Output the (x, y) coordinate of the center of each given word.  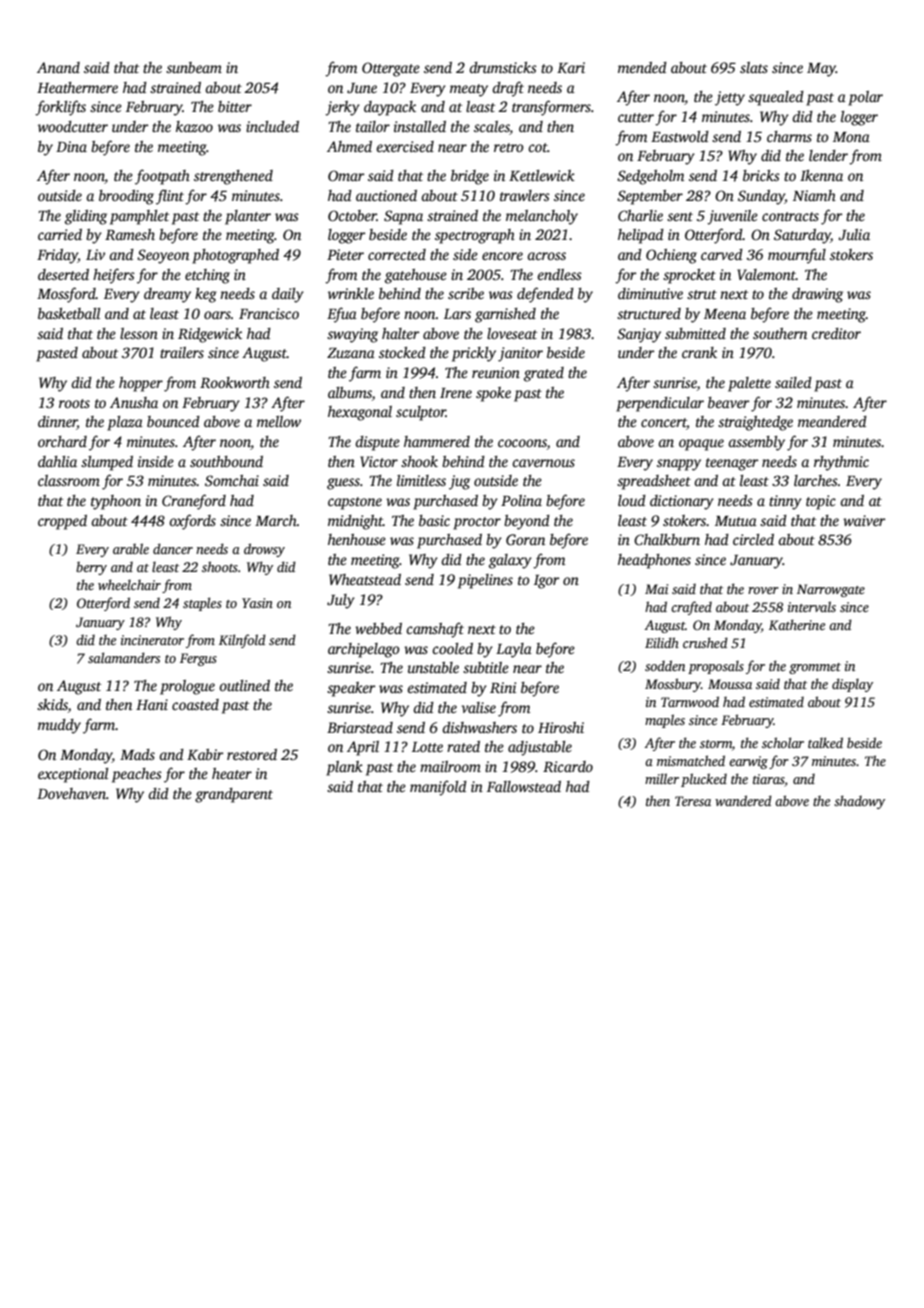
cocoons (522, 444)
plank (344, 768)
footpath (162, 177)
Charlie (640, 215)
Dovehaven (71, 793)
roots (74, 403)
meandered (832, 421)
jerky (342, 108)
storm (716, 744)
